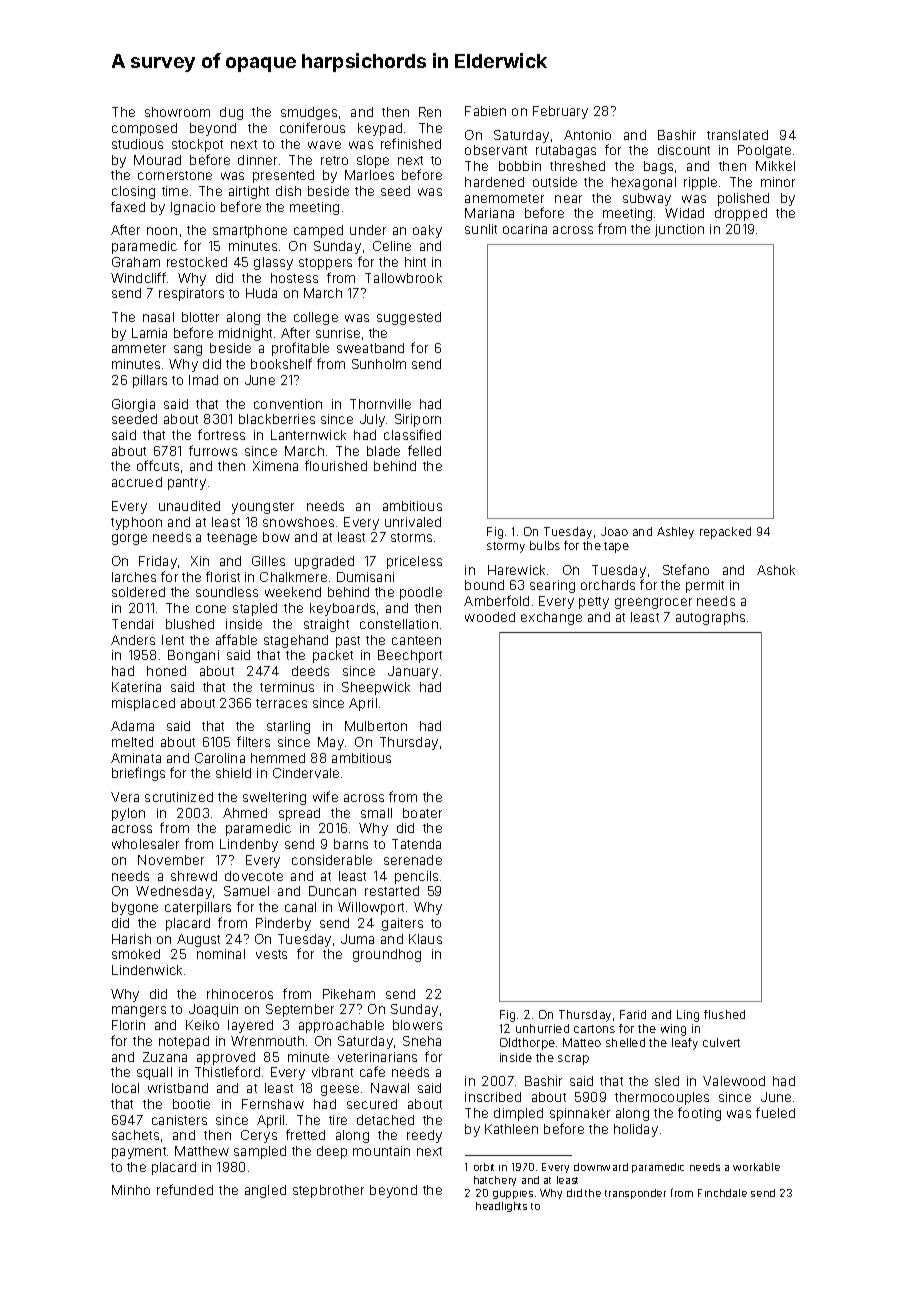 This screenshot has height=1316, width=908. What do you see at coordinates (684, 213) in the screenshot?
I see `Widad` at bounding box center [684, 213].
